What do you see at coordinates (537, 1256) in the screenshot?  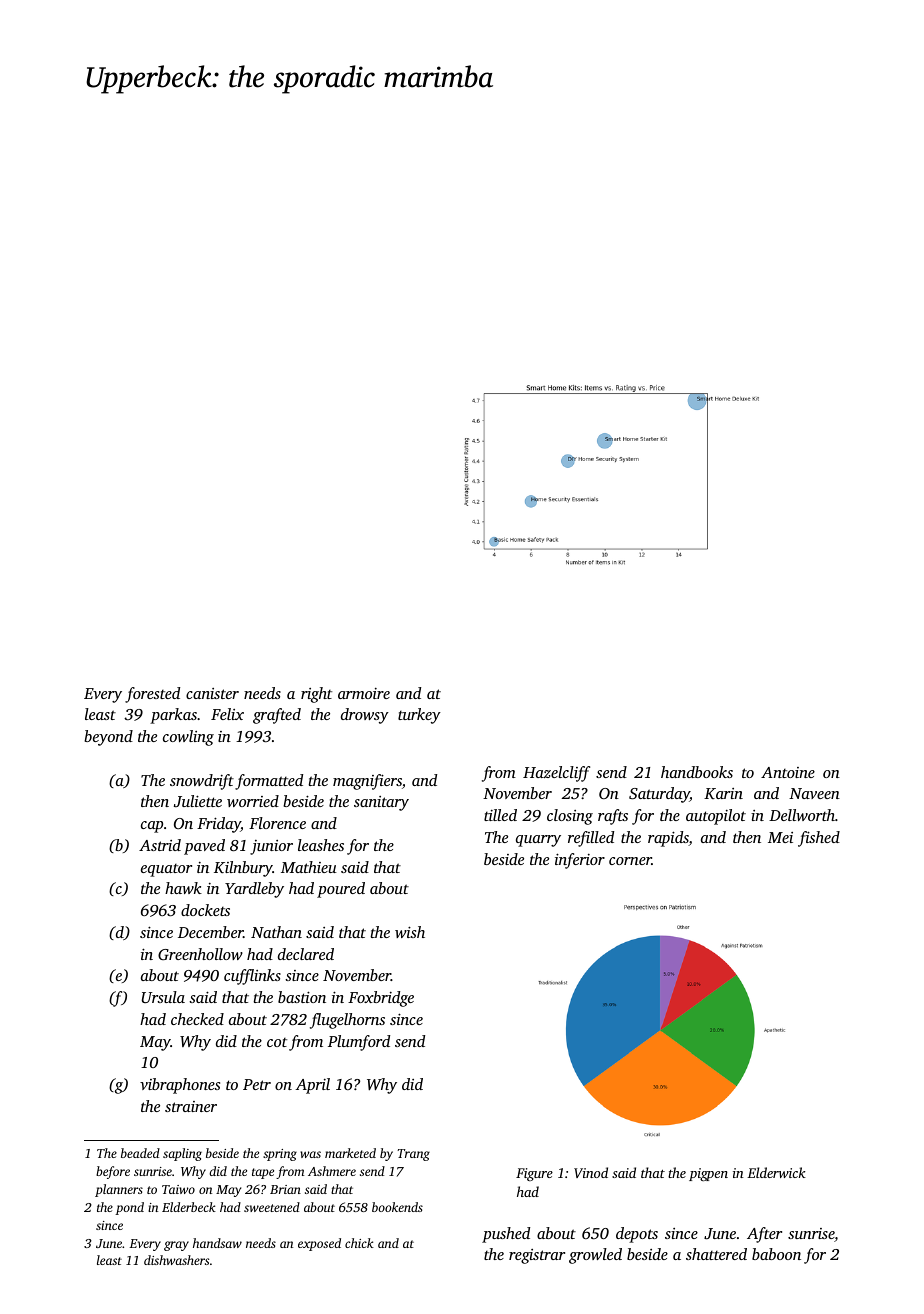 I see `registrar` at bounding box center [537, 1256].
